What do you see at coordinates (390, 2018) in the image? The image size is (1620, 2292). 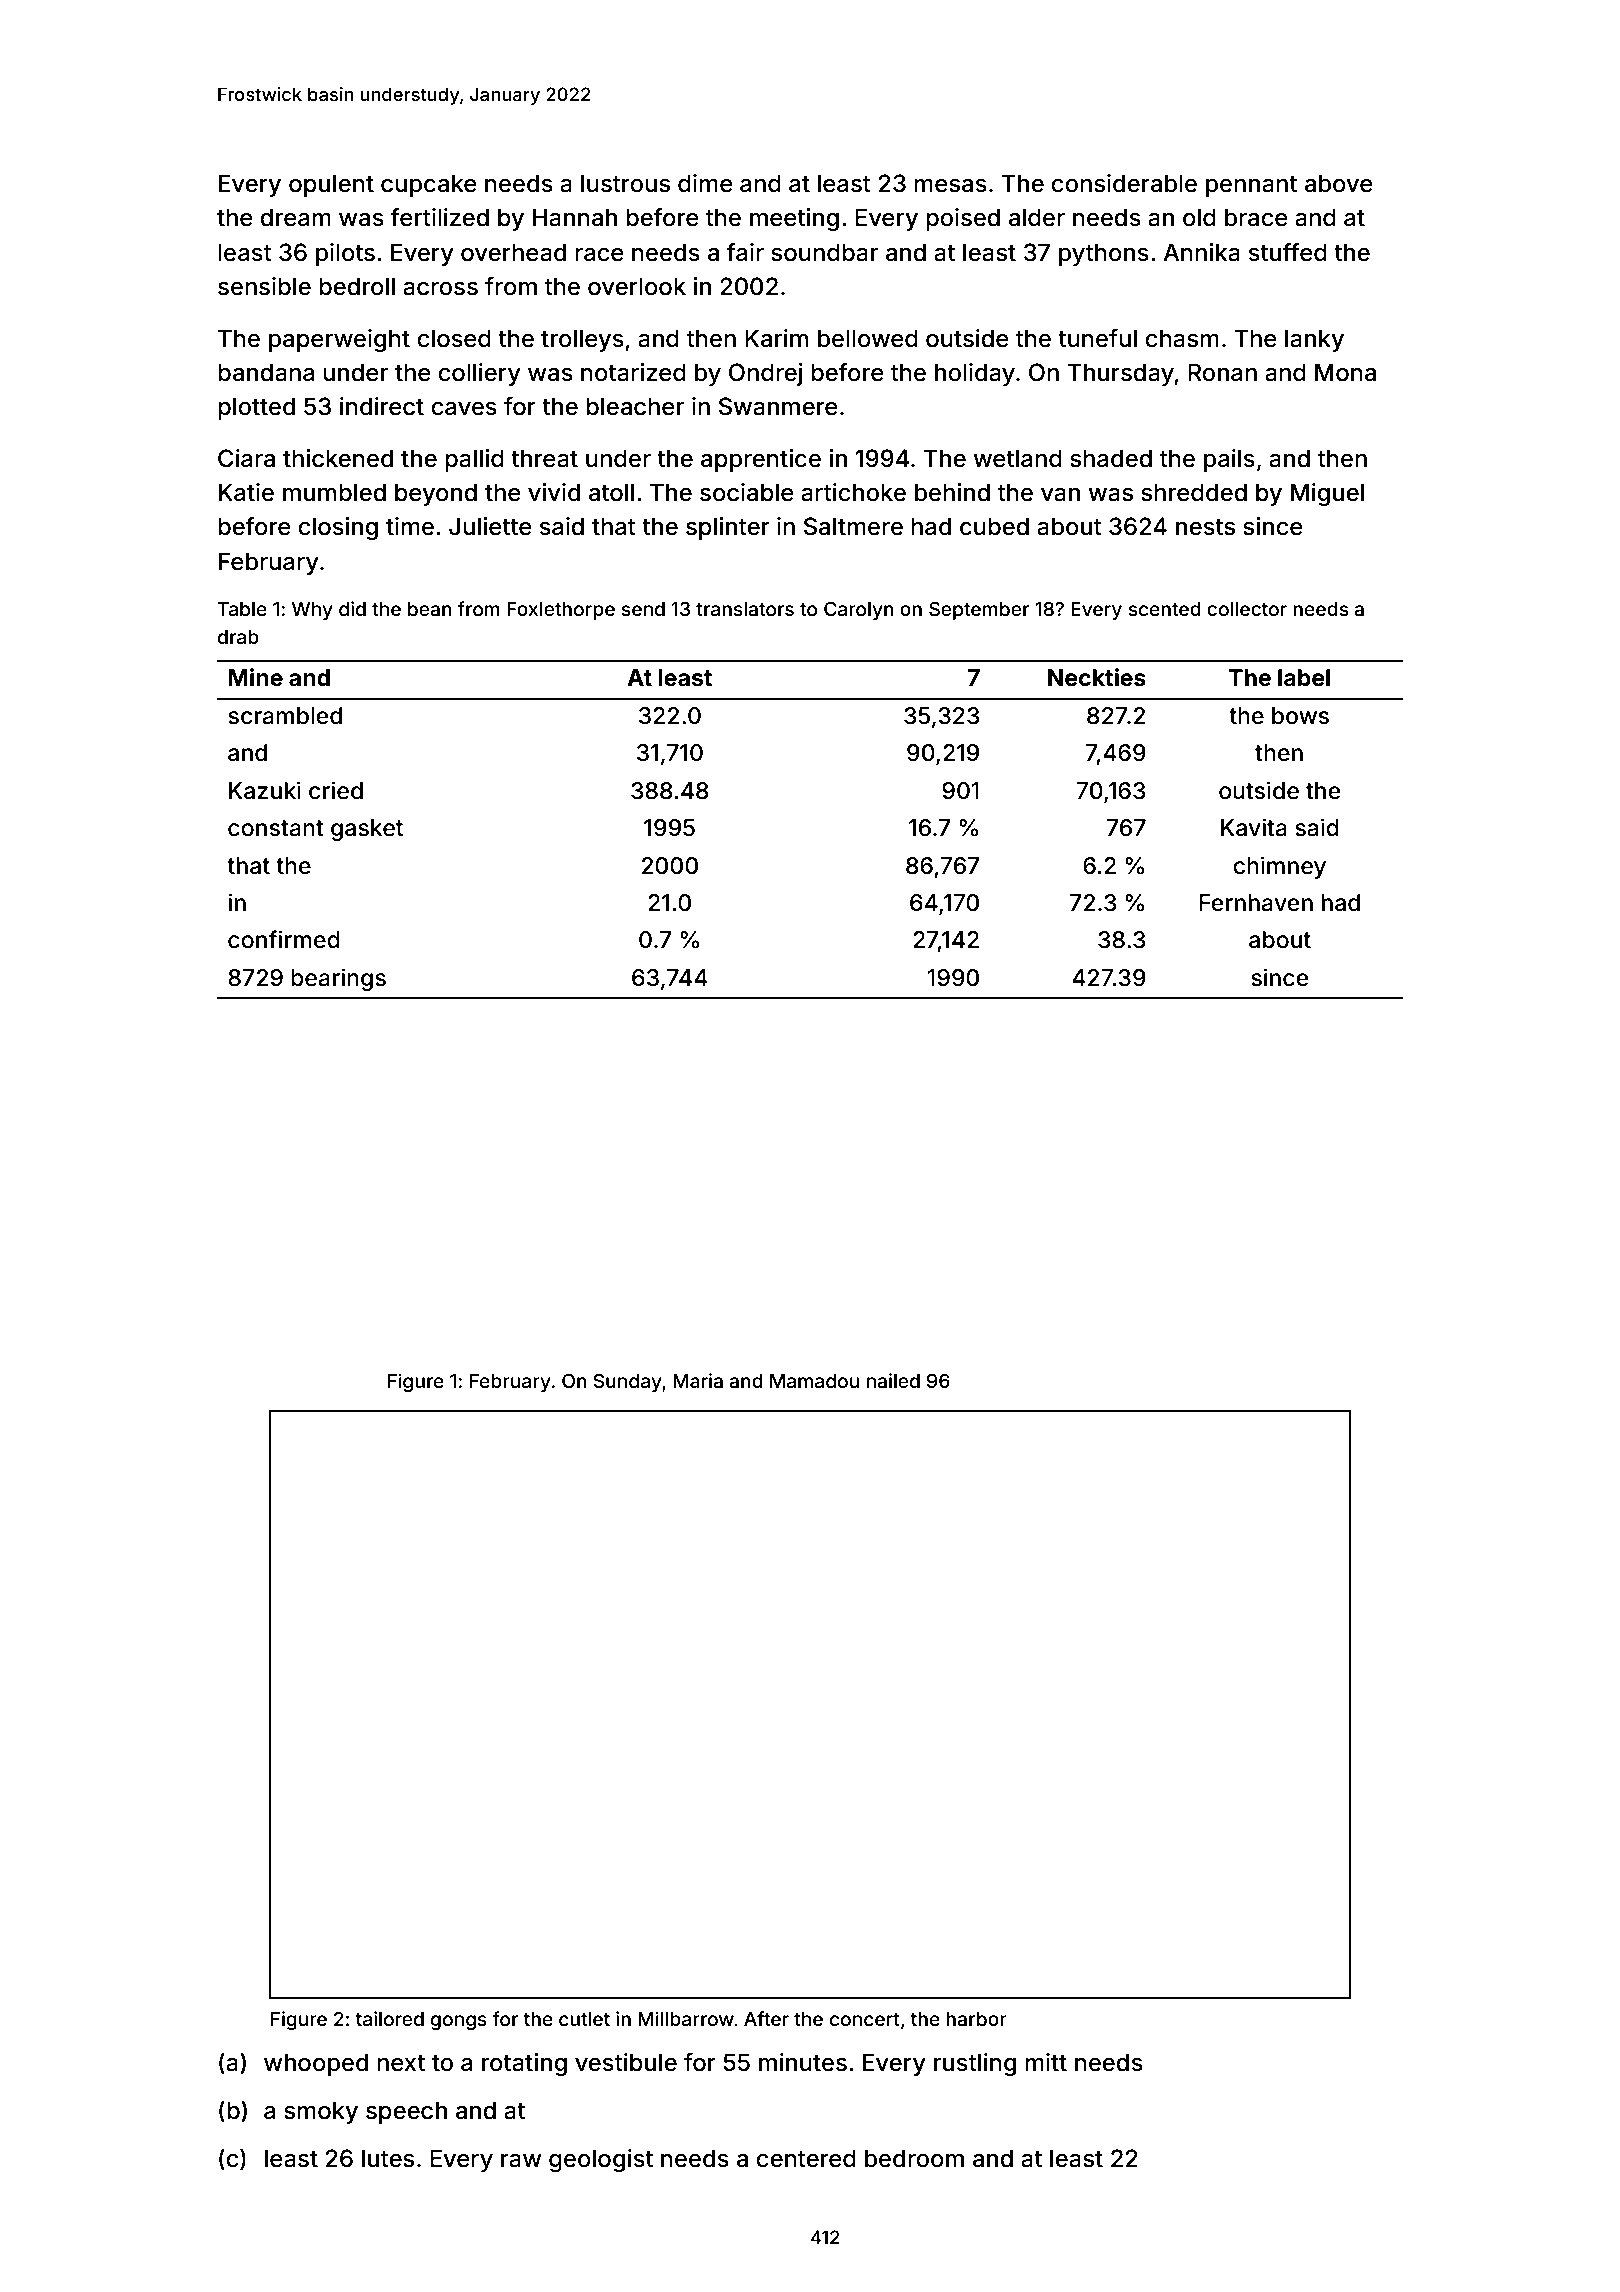 I see `tailored` at bounding box center [390, 2018].
